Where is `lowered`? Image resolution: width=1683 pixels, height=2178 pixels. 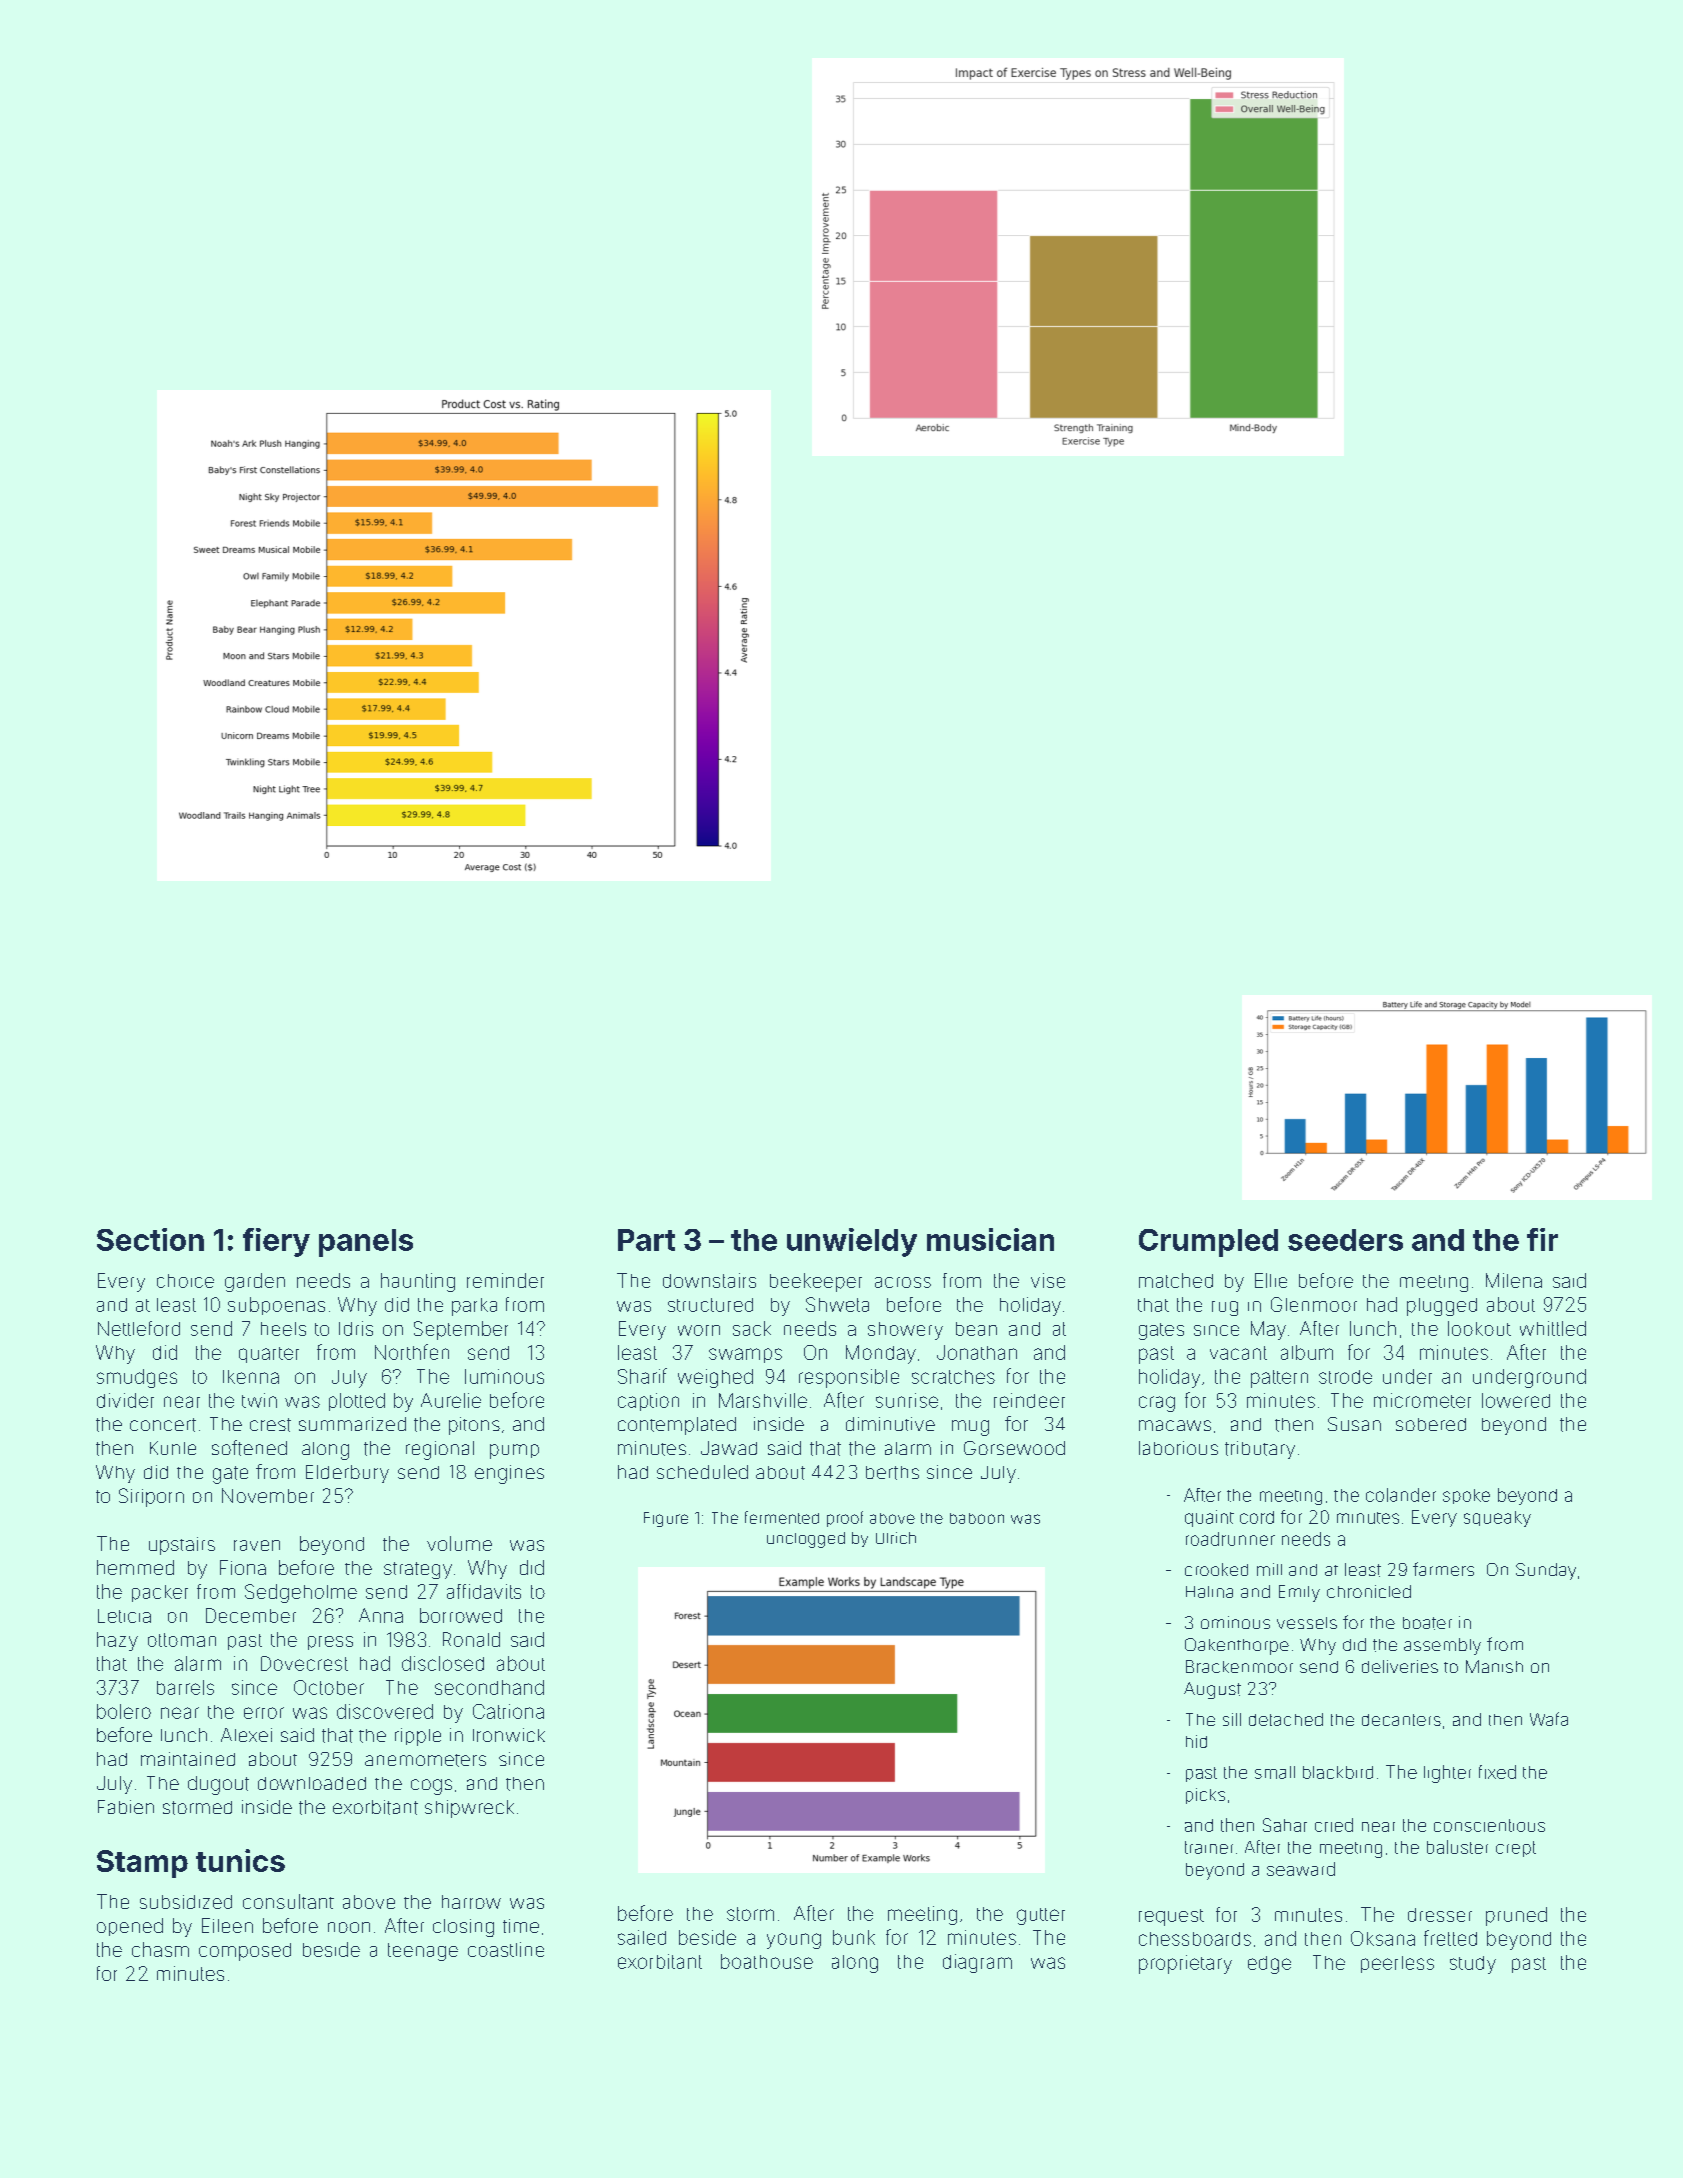 lowered is located at coordinates (1516, 1400).
